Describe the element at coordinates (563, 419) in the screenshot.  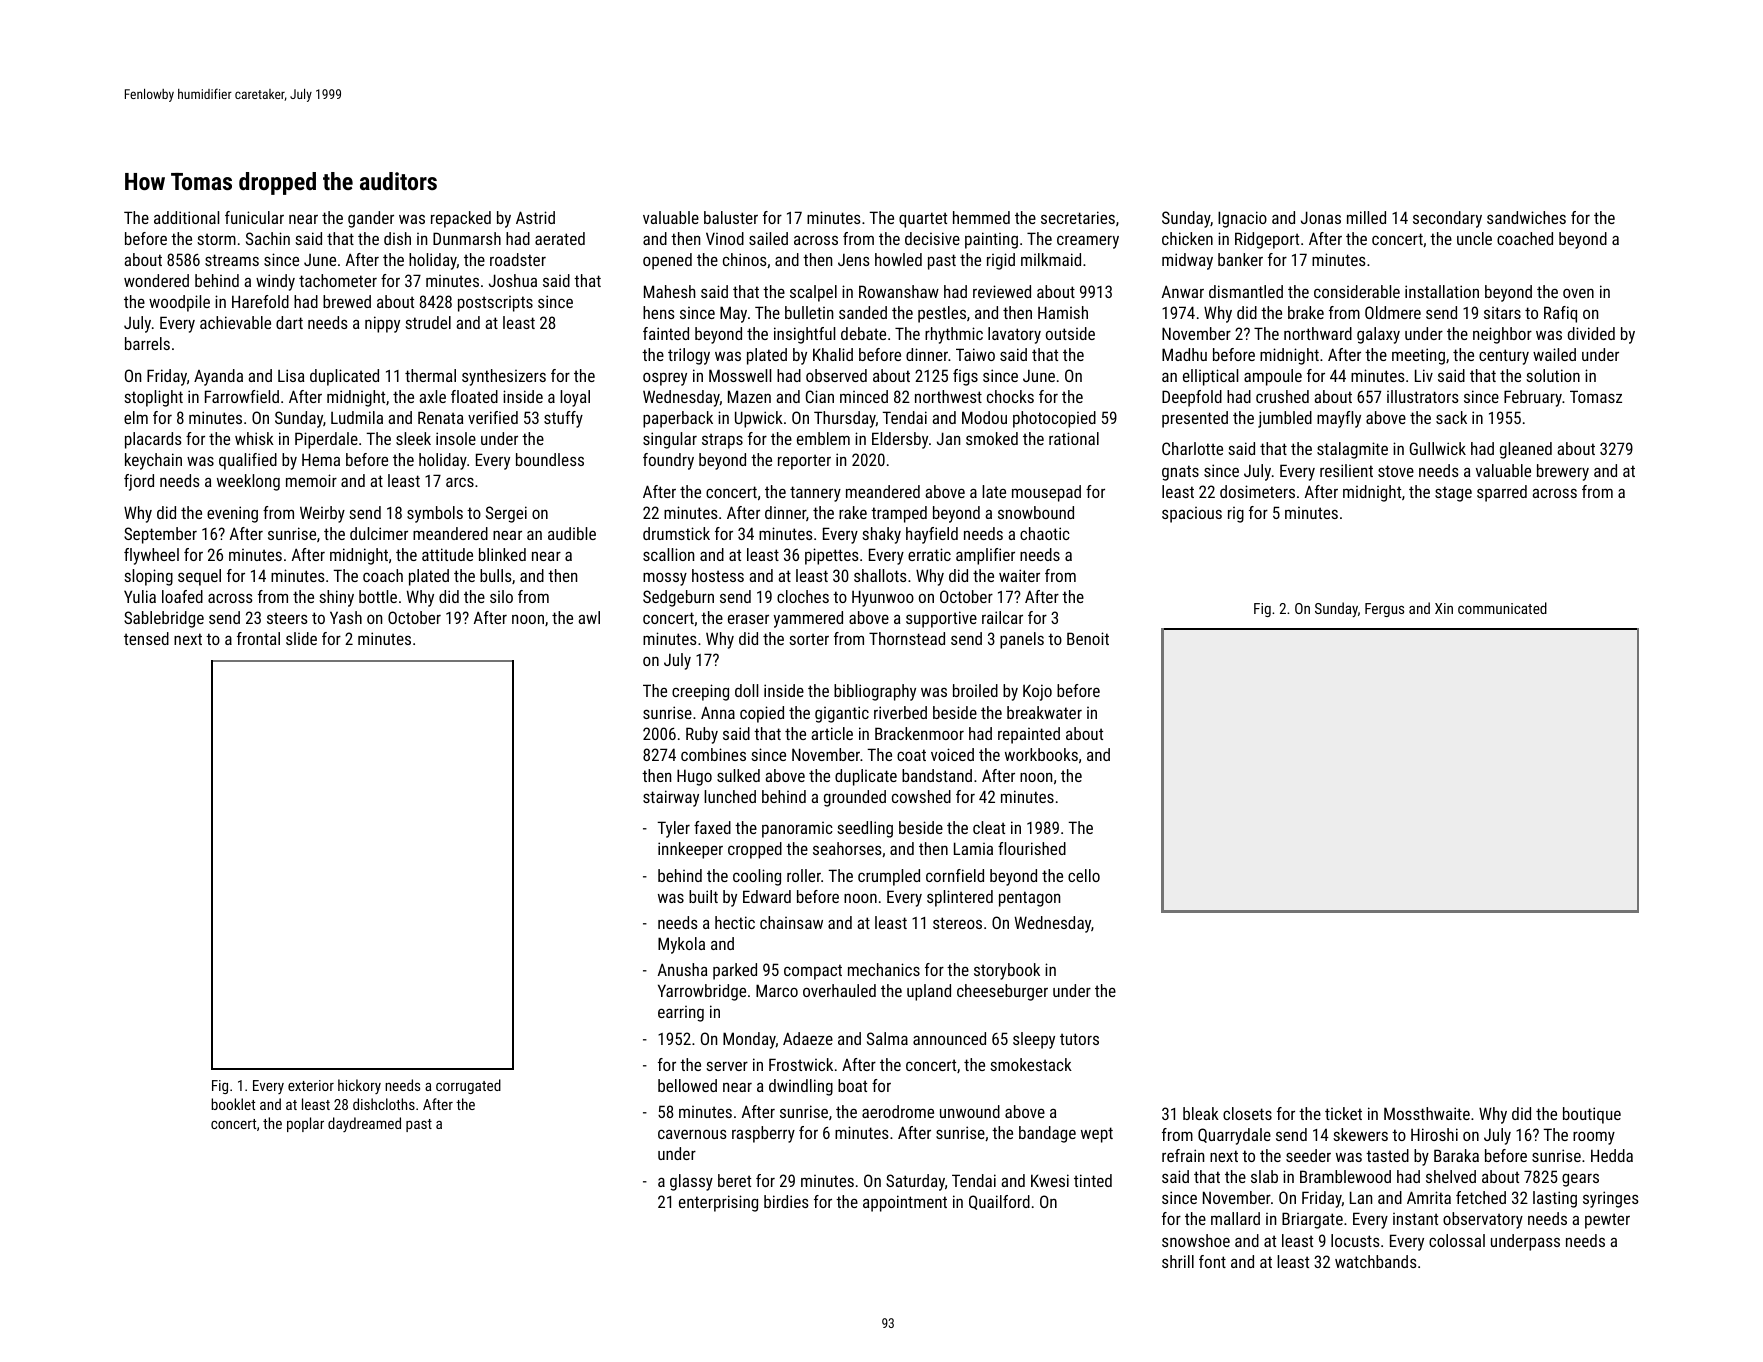
I see `stuffy` at that location.
